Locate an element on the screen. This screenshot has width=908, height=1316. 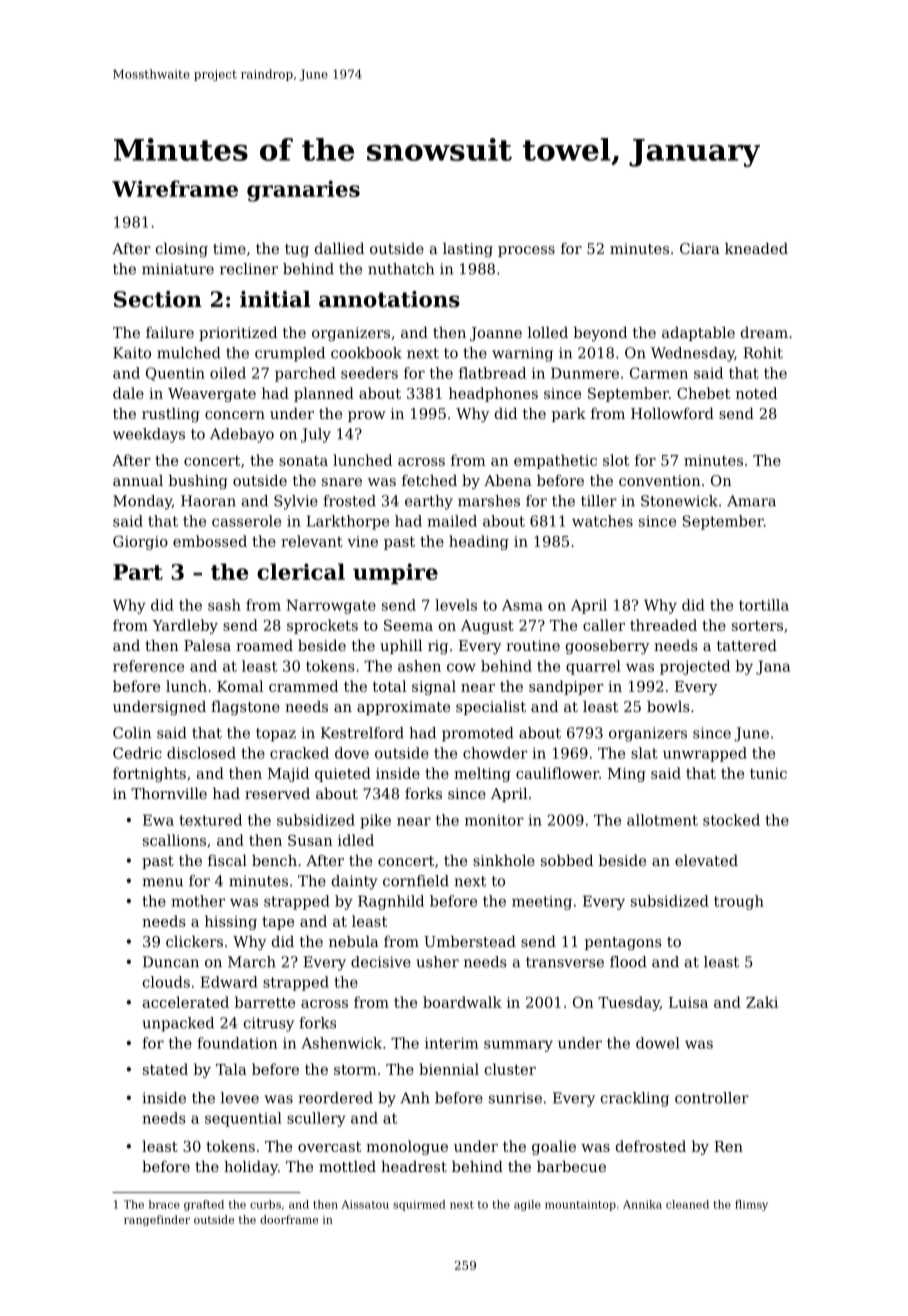
foundation is located at coordinates (237, 1043).
